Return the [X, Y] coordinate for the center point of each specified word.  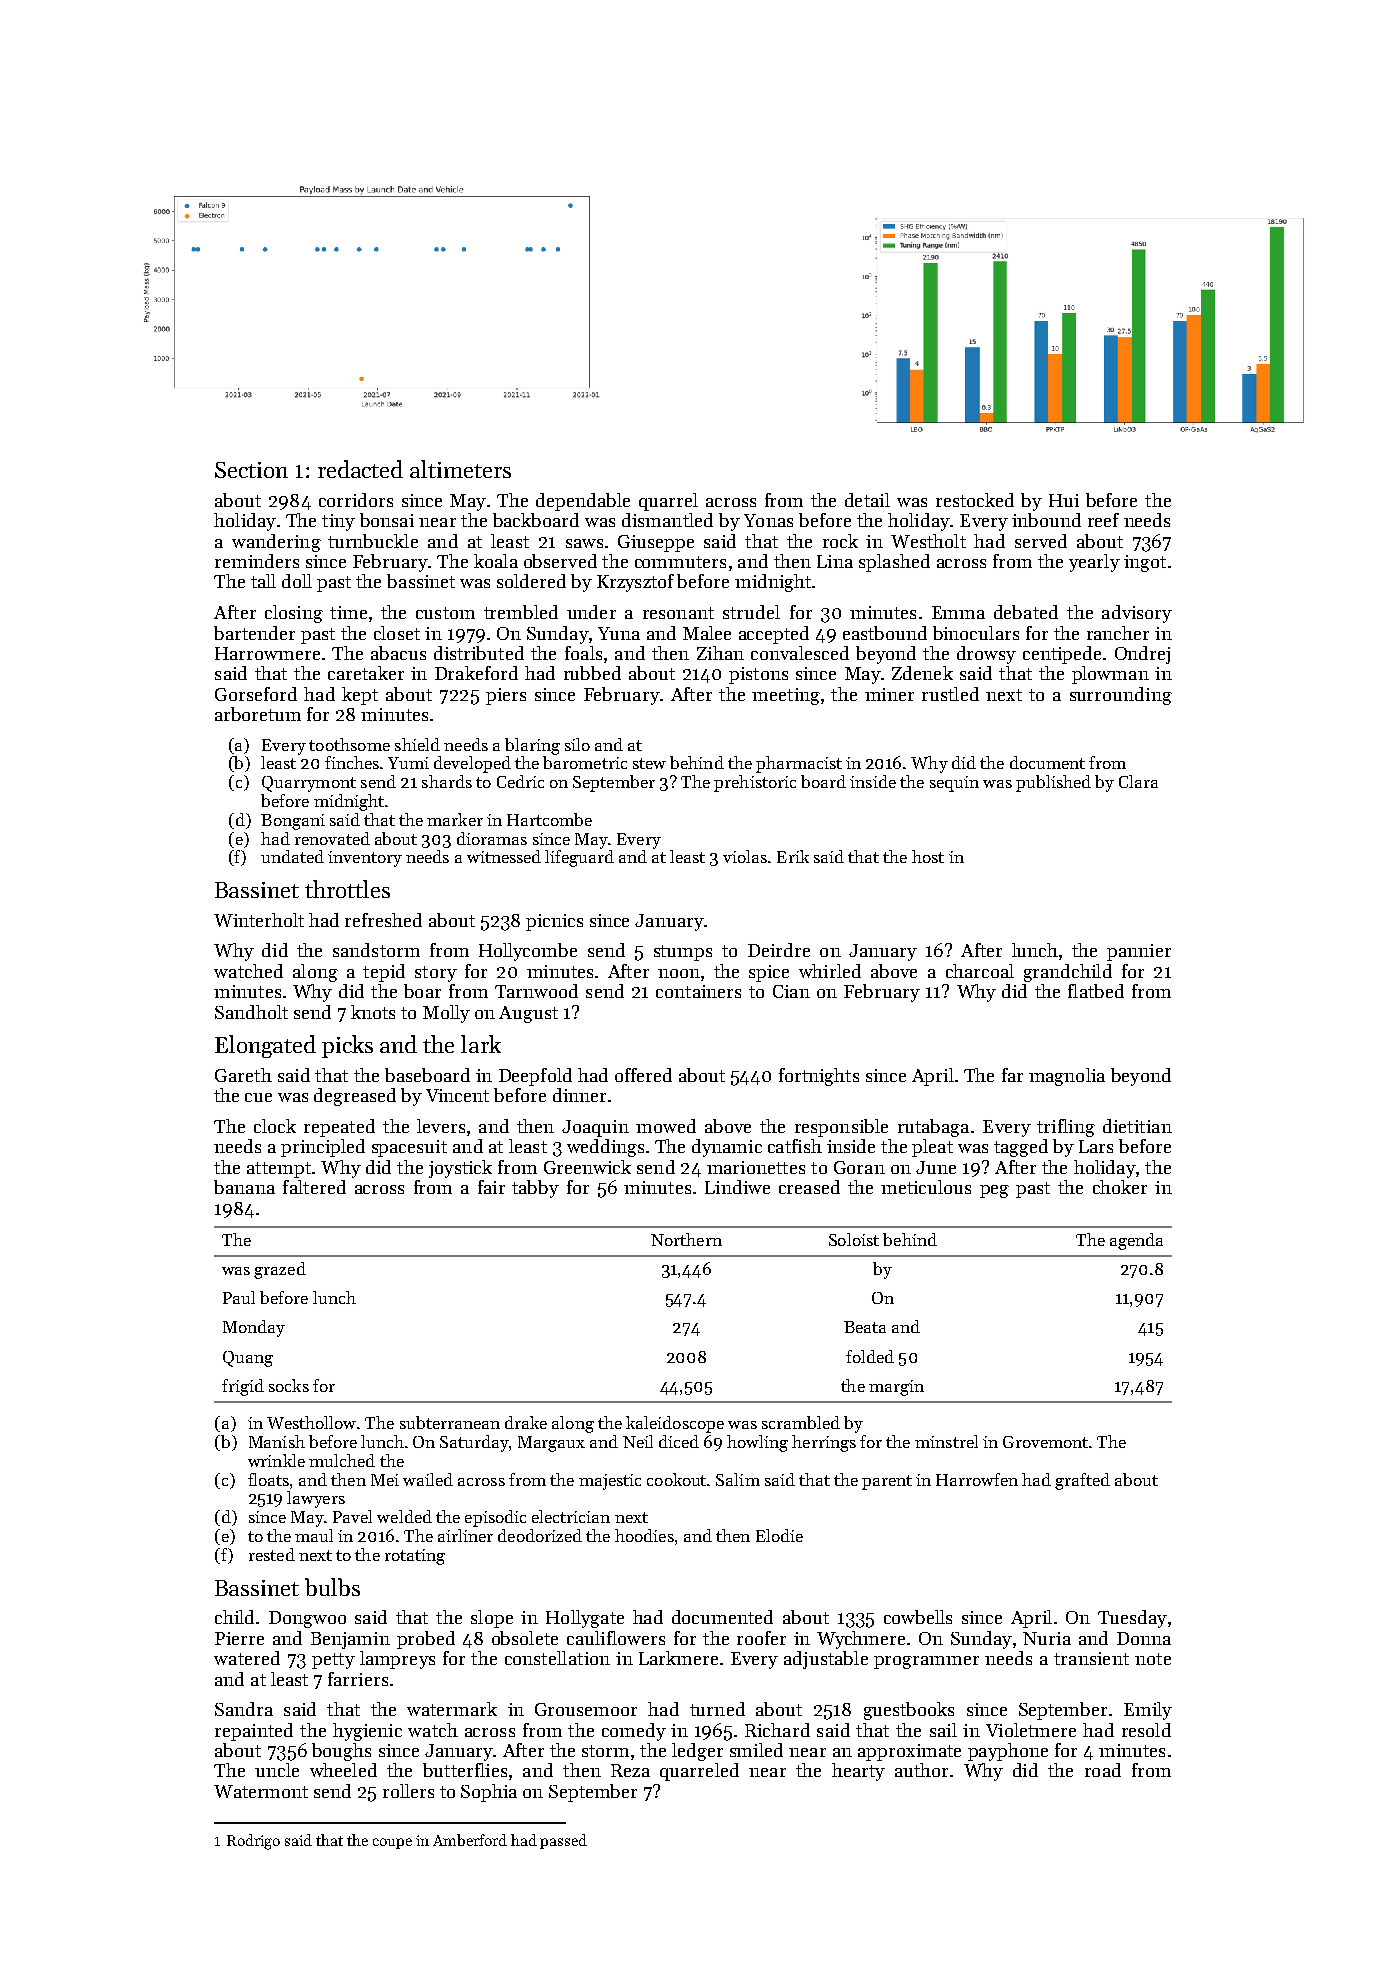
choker [1120, 1187]
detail [867, 500]
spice [769, 973]
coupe [392, 1843]
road [1103, 1770]
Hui [1064, 500]
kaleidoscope [675, 1424]
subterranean [450, 1422]
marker [455, 819]
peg [994, 1191]
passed [563, 1841]
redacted [360, 469]
